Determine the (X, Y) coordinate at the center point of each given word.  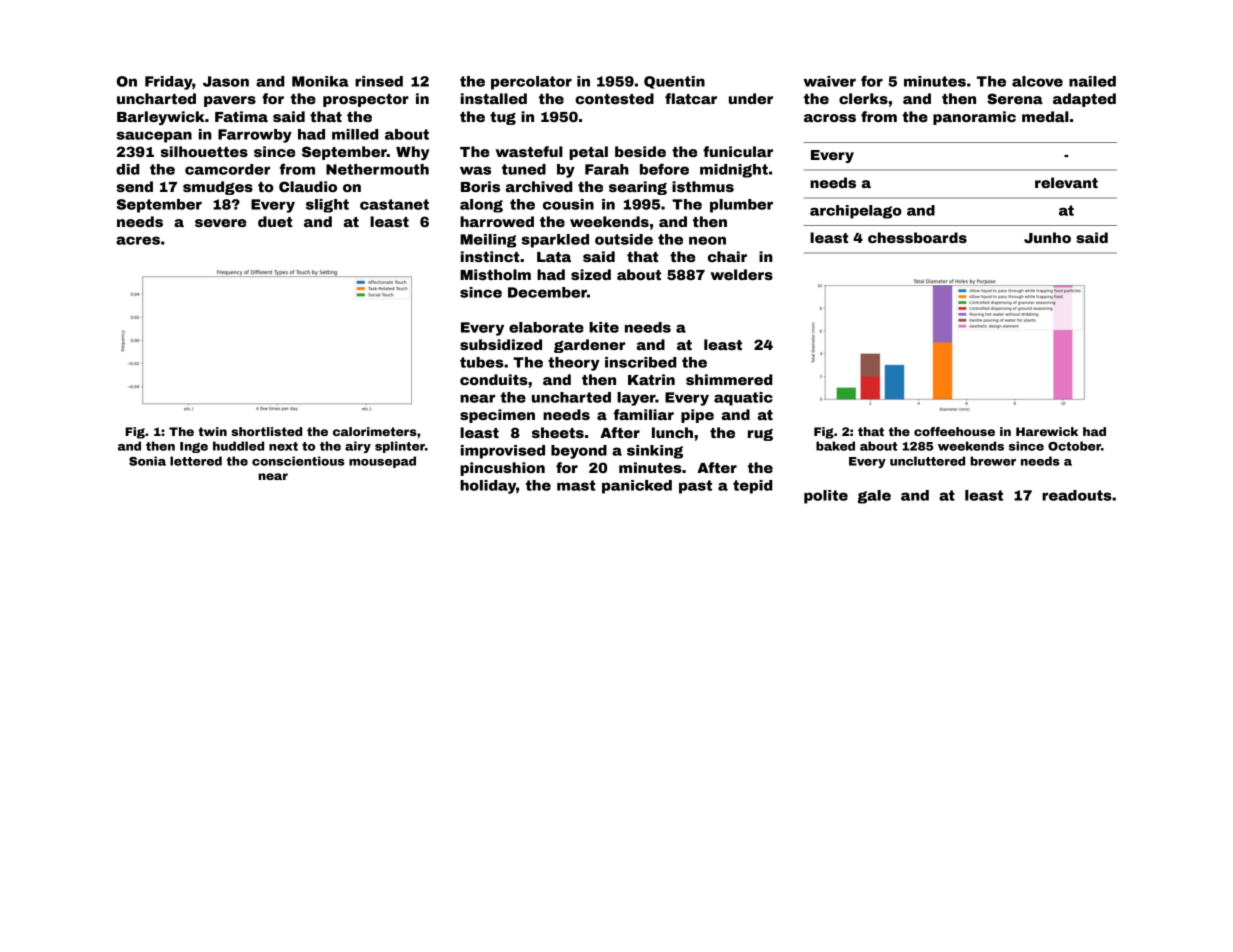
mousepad (382, 462)
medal (1045, 116)
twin (212, 431)
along (481, 206)
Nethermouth (377, 169)
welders (741, 274)
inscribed (640, 362)
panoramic (974, 118)
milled (355, 134)
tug (503, 118)
